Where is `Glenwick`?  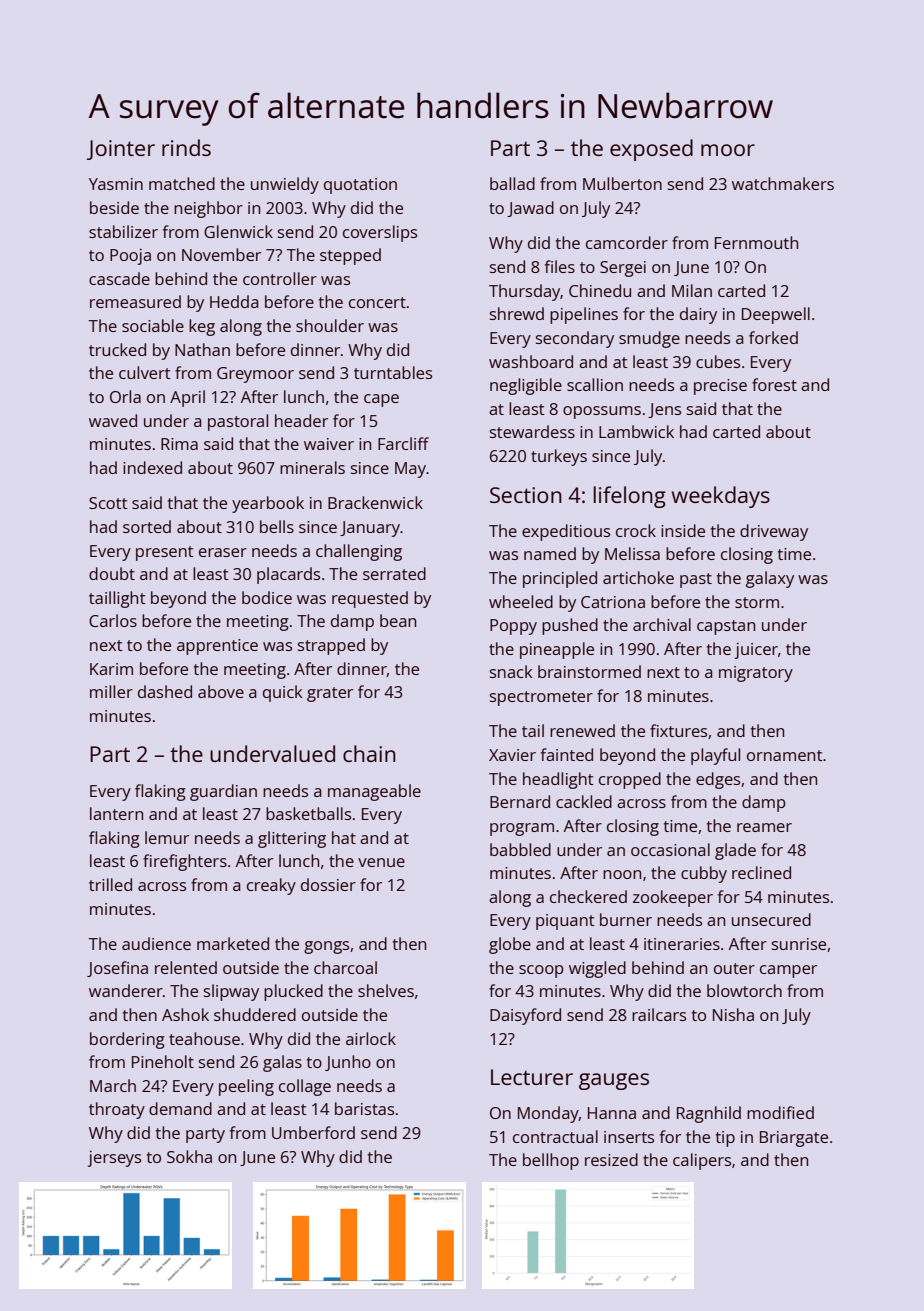
Glenwick is located at coordinates (238, 231).
